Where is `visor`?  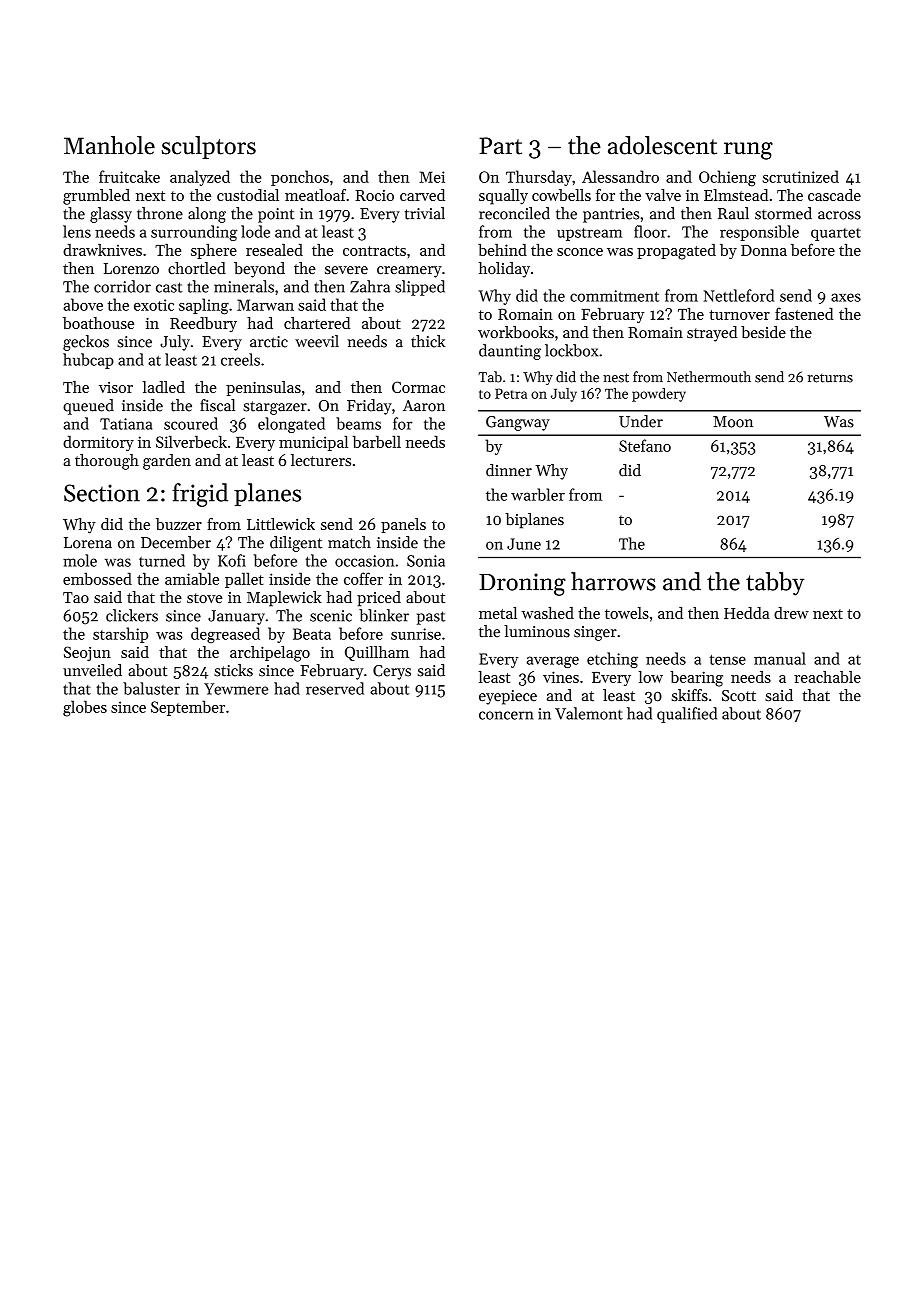 visor is located at coordinates (116, 387).
